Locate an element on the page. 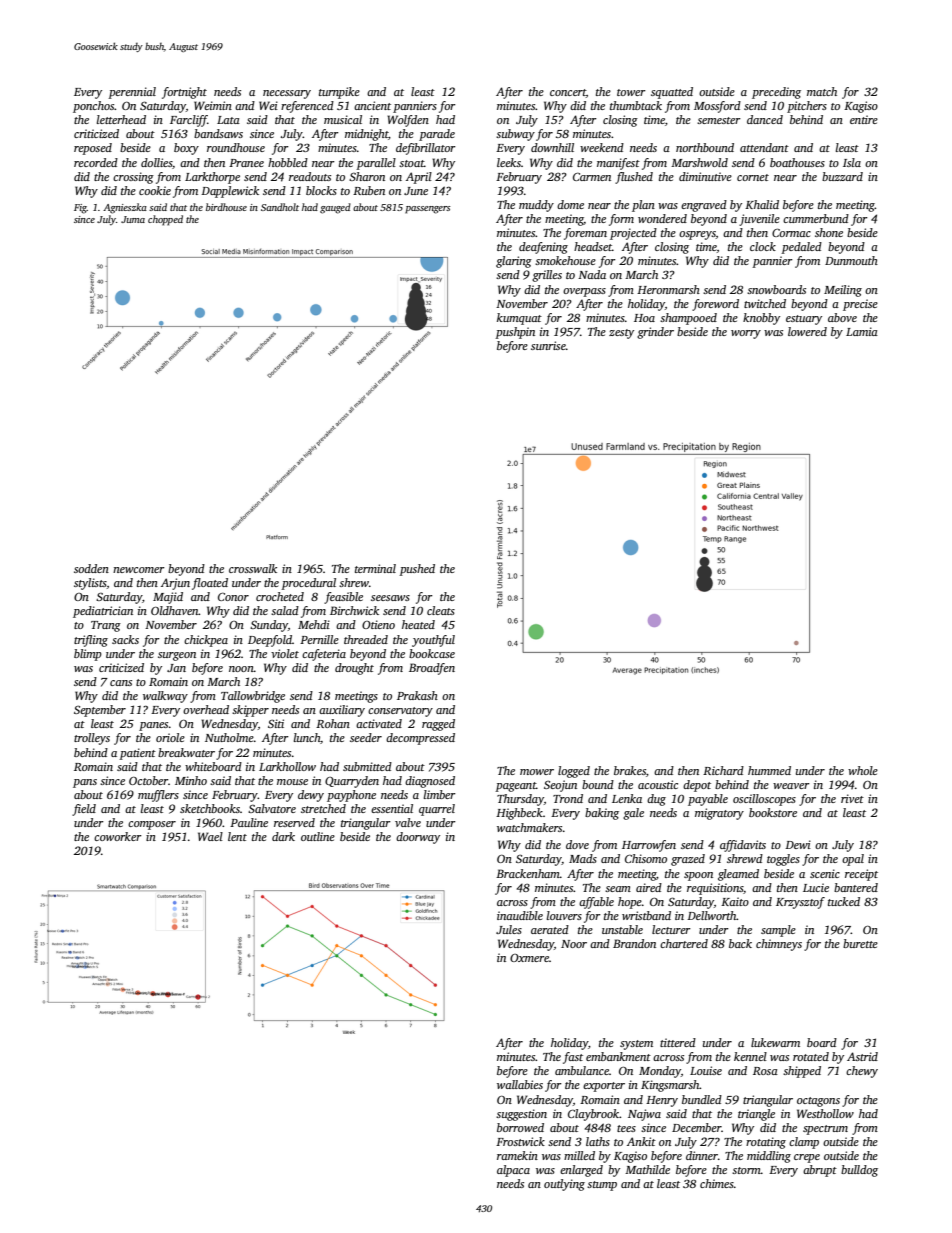 This page has height=1233, width=952. grinder is located at coordinates (655, 333).
